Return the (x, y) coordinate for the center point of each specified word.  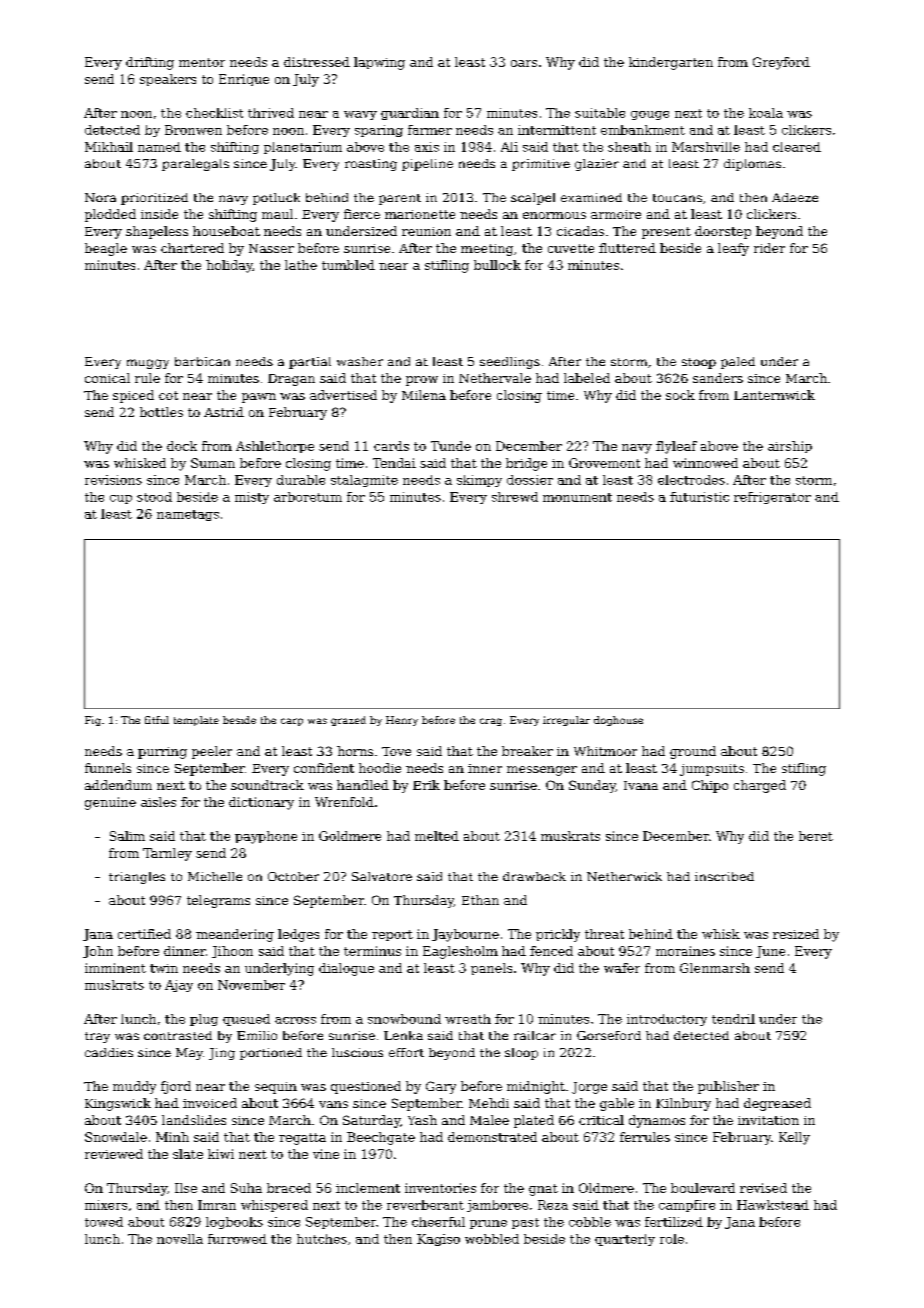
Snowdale (116, 1137)
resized (796, 934)
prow (422, 381)
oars (524, 63)
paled (738, 363)
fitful (157, 720)
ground (693, 752)
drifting (150, 63)
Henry (402, 721)
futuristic (699, 497)
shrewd (515, 497)
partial (310, 363)
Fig (93, 721)
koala (766, 113)
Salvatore (382, 876)
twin (164, 968)
